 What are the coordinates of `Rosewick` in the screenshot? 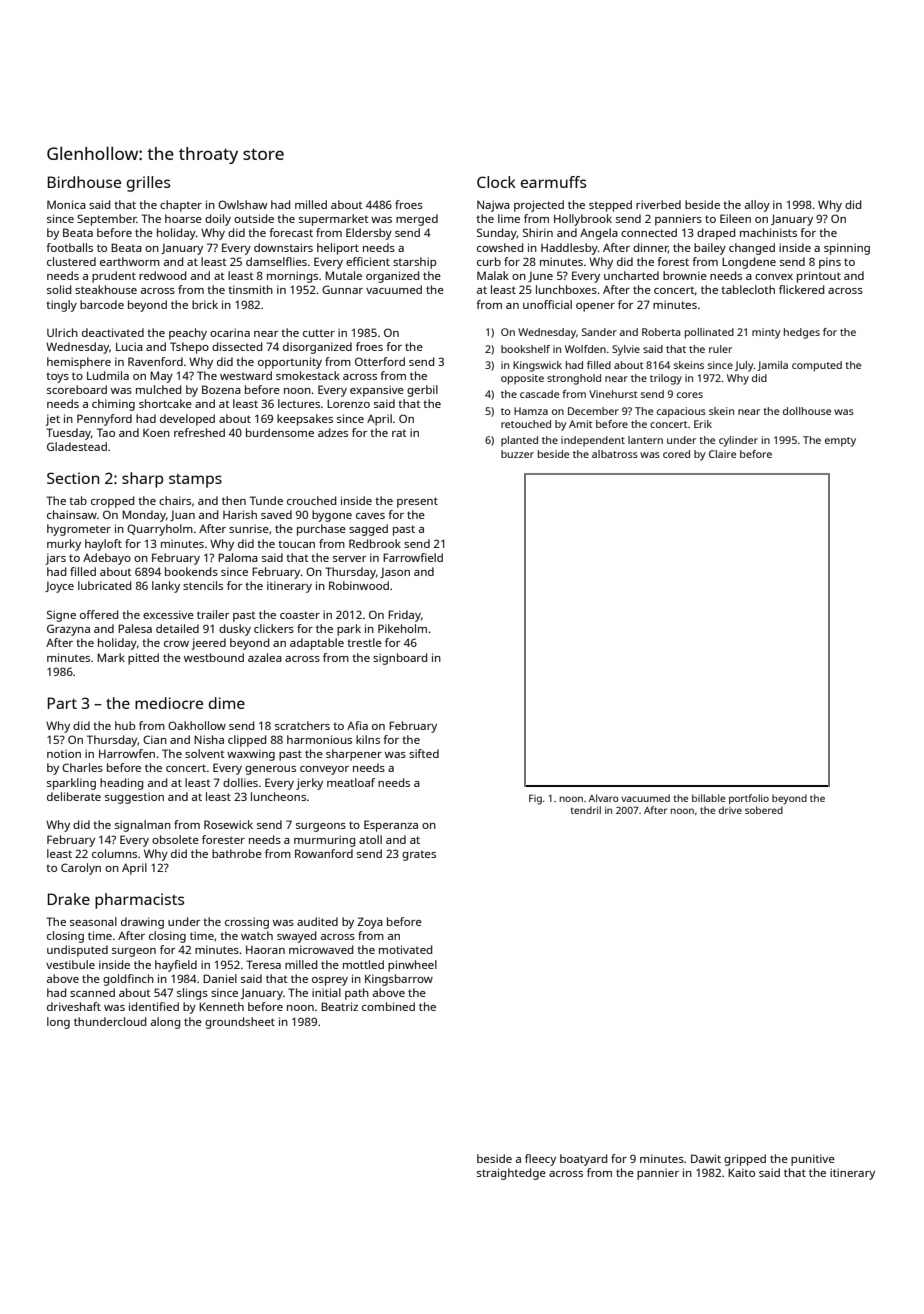 It's located at (228, 824).
